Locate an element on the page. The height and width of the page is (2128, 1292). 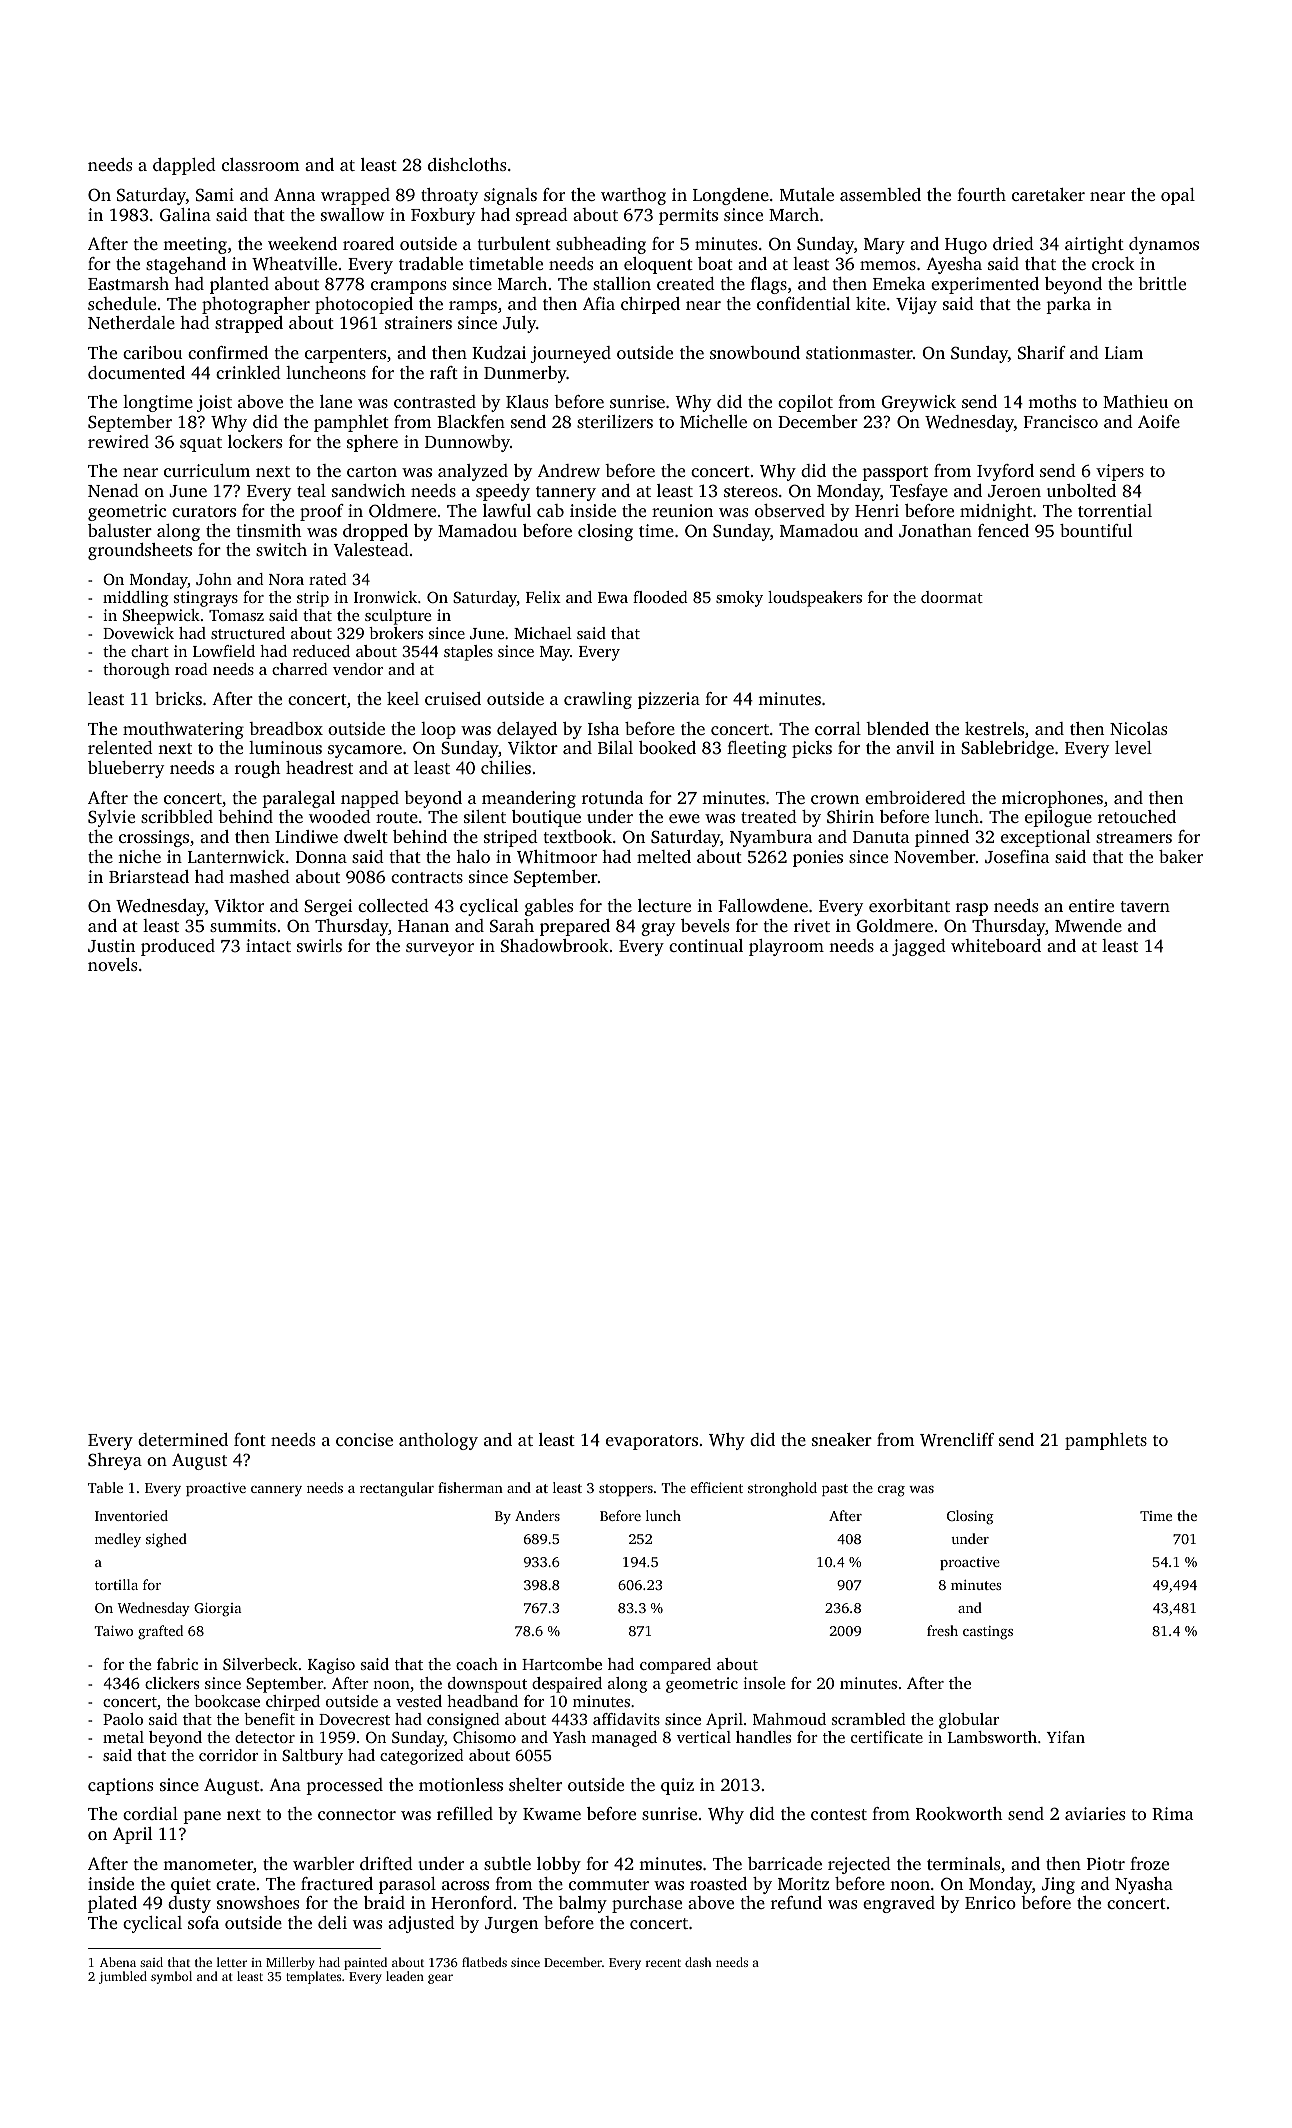
despaired is located at coordinates (567, 1685).
